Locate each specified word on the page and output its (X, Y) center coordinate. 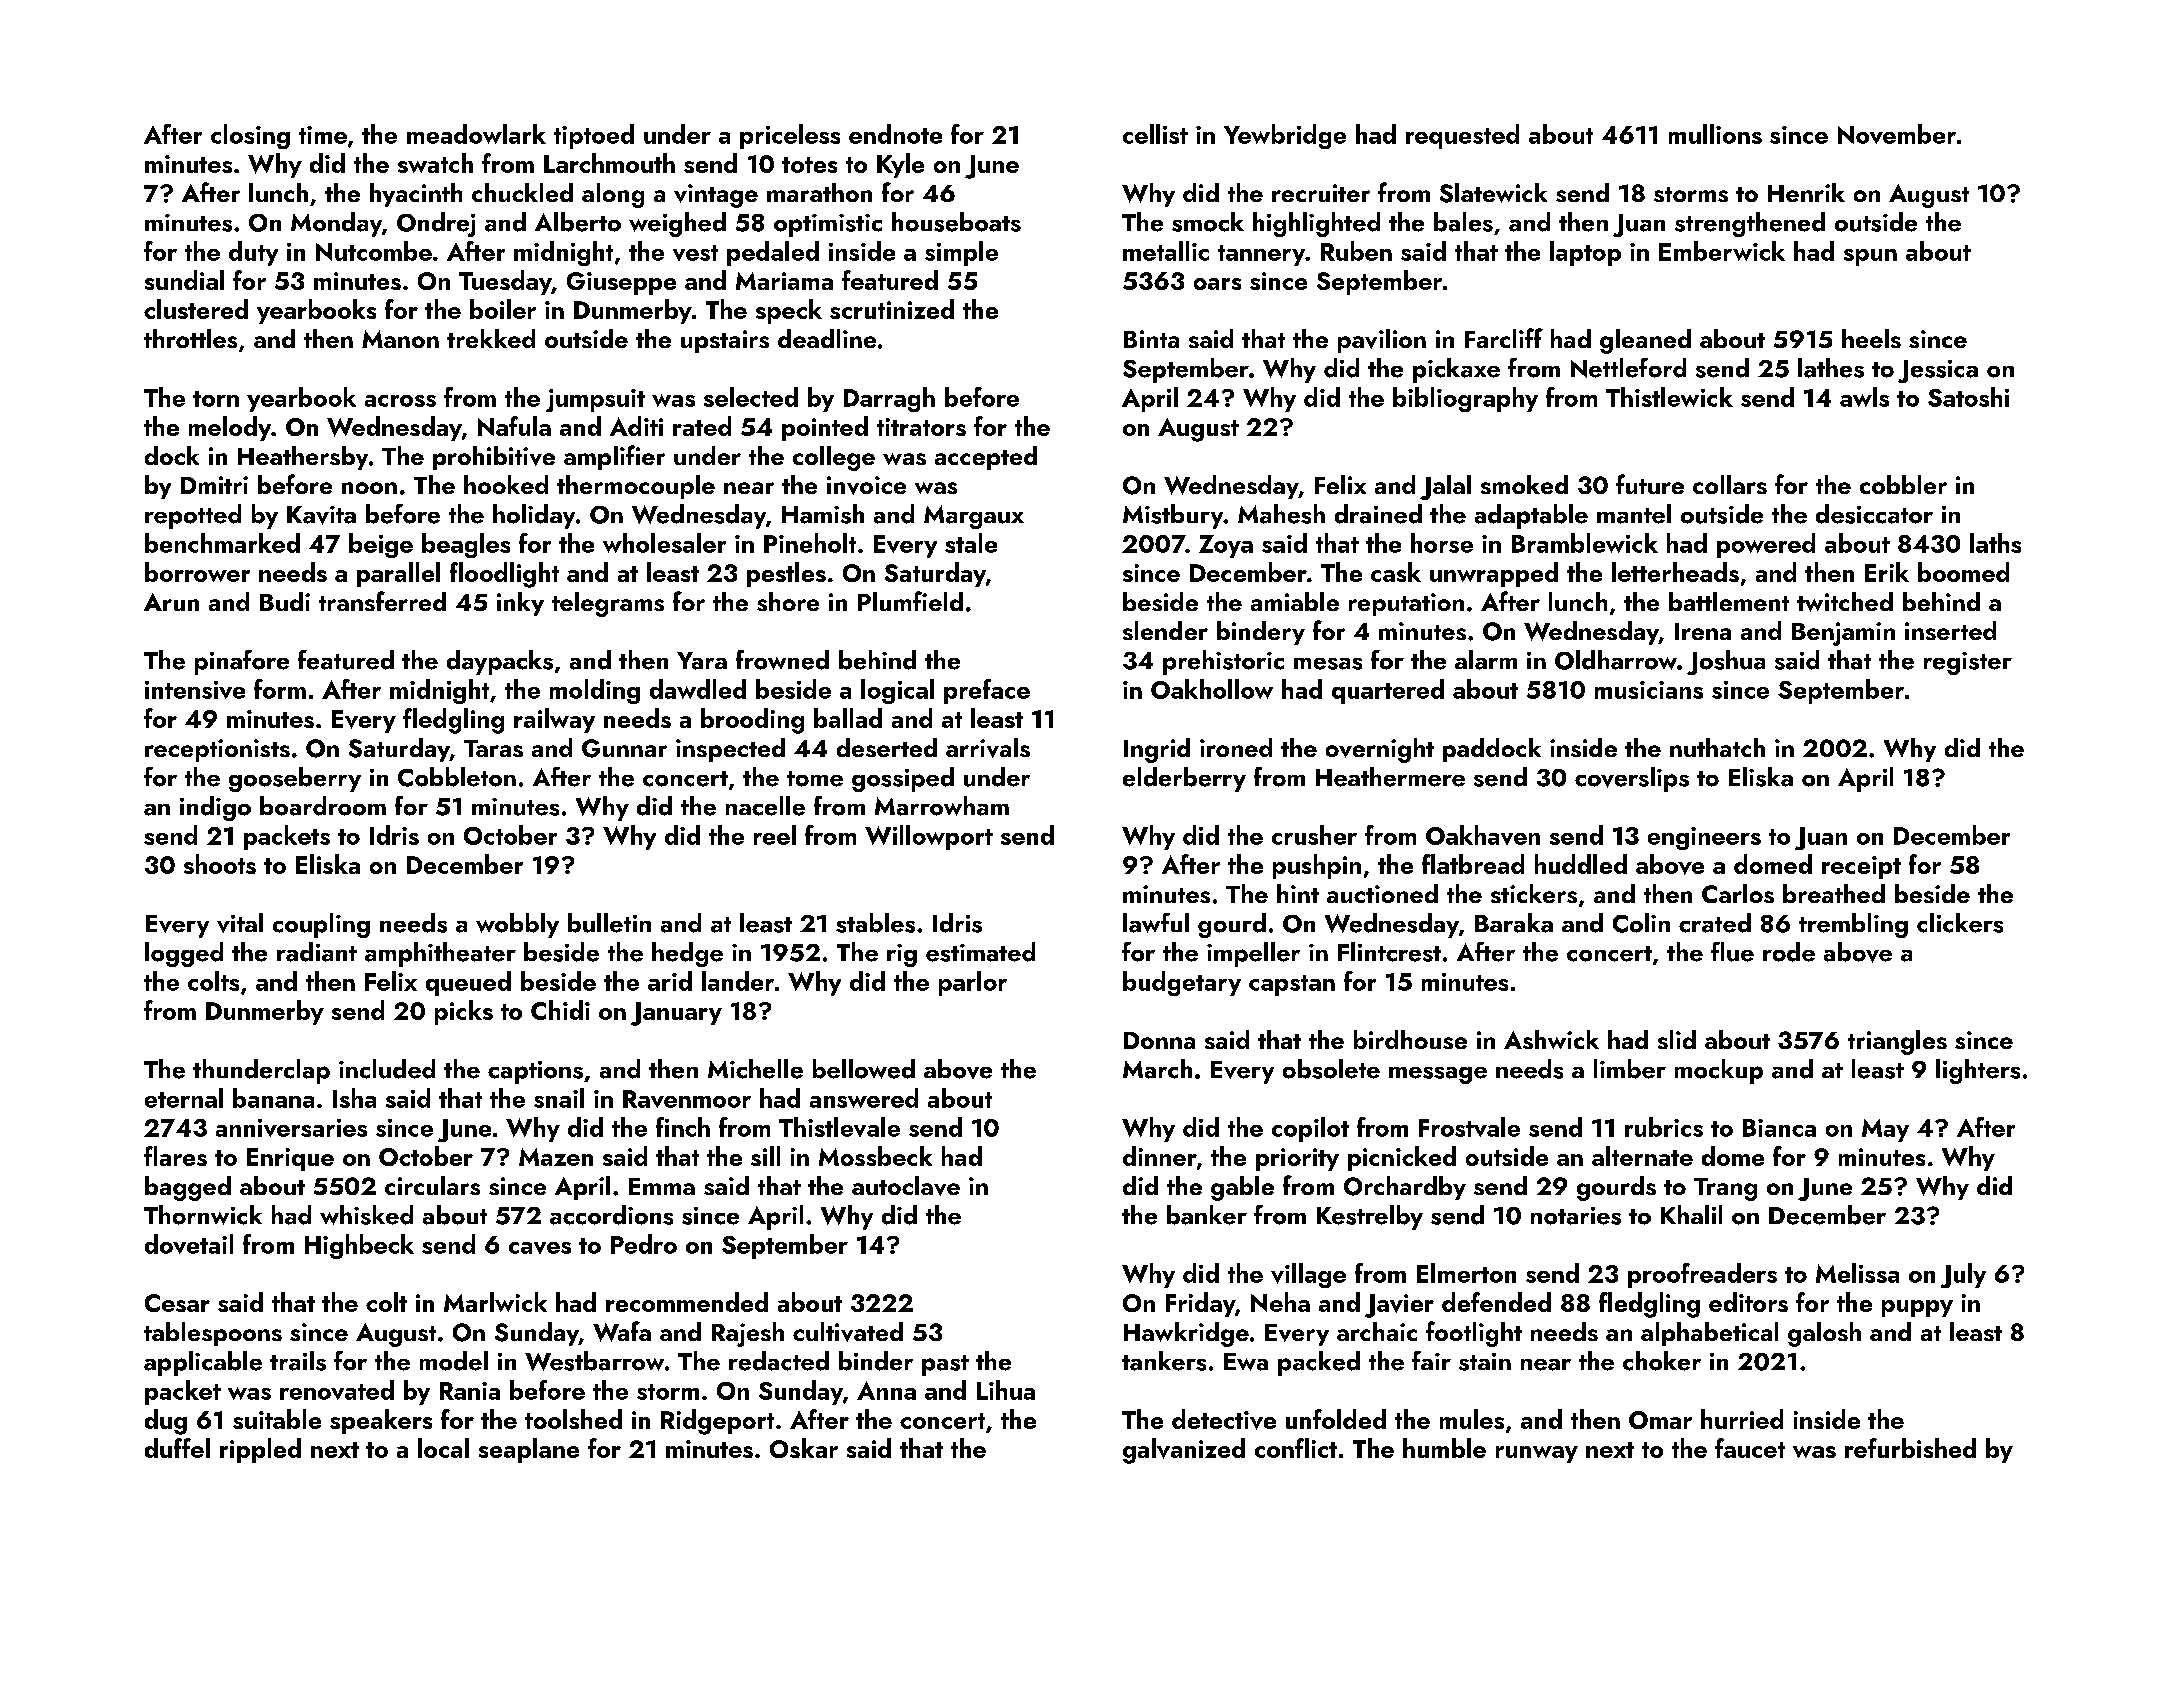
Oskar (804, 1448)
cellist (1155, 134)
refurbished (1910, 1448)
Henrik (1806, 192)
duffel (177, 1448)
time (323, 135)
